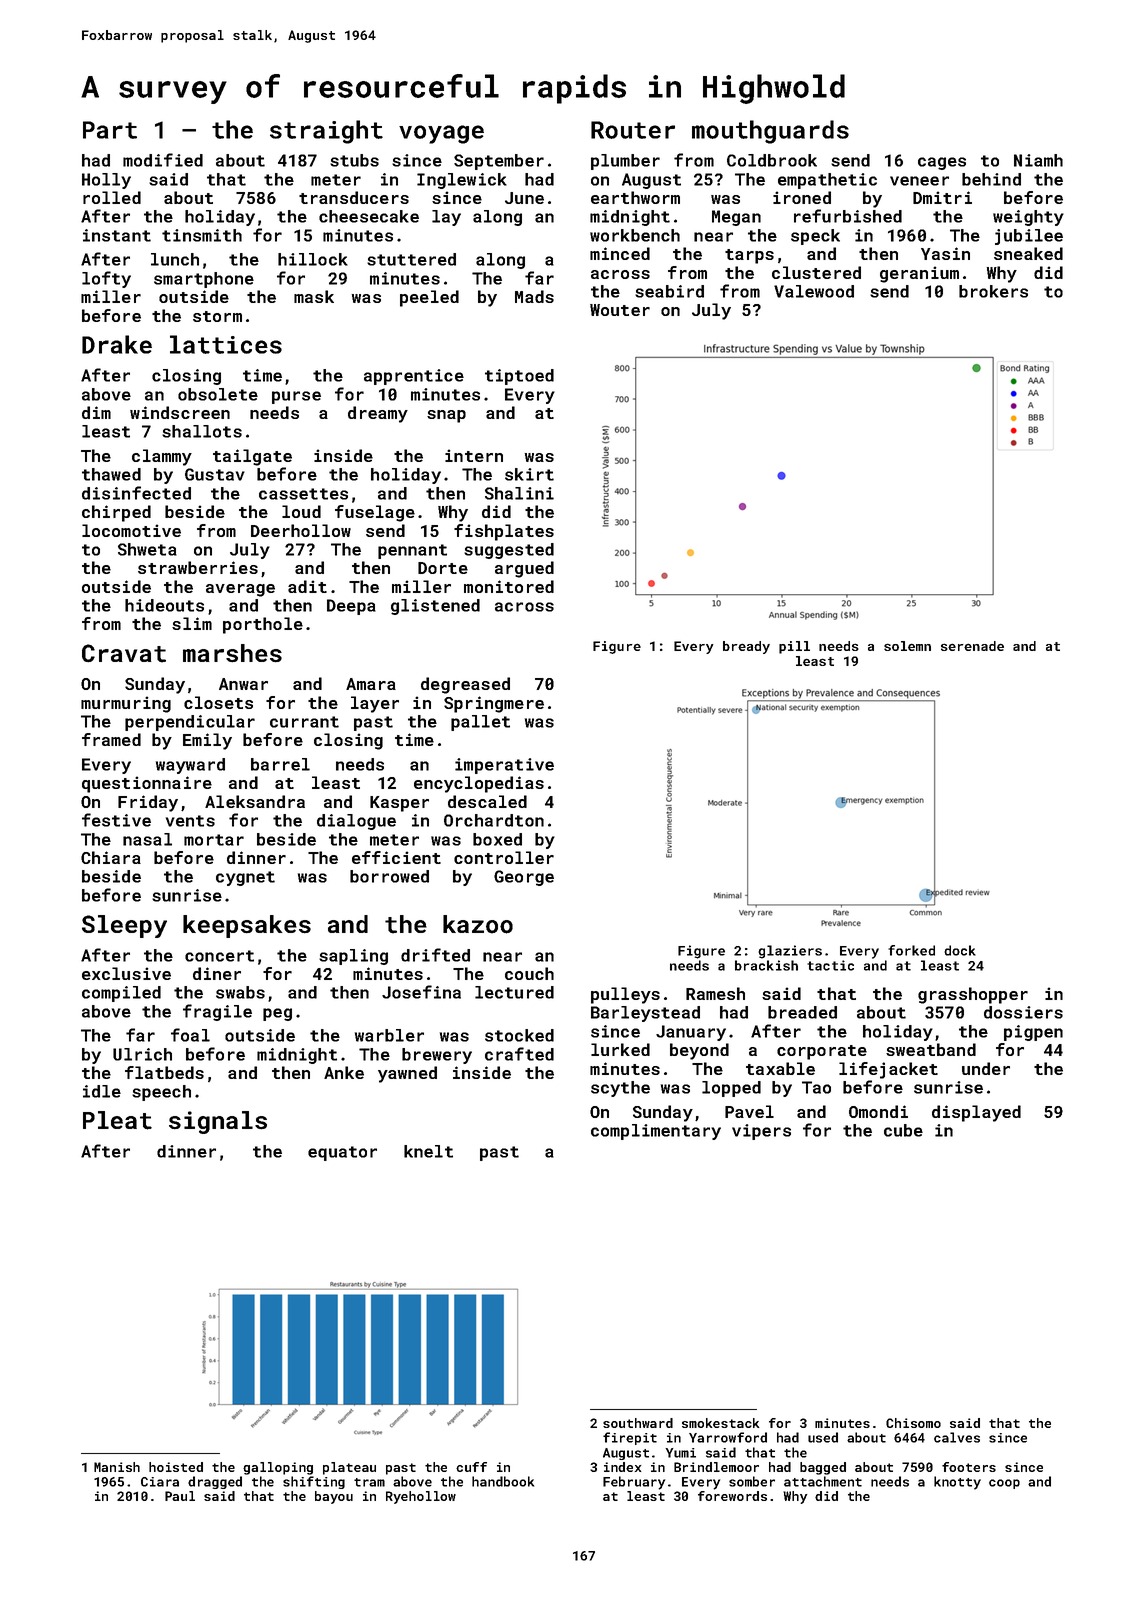  I want to click on rolled, so click(112, 197).
